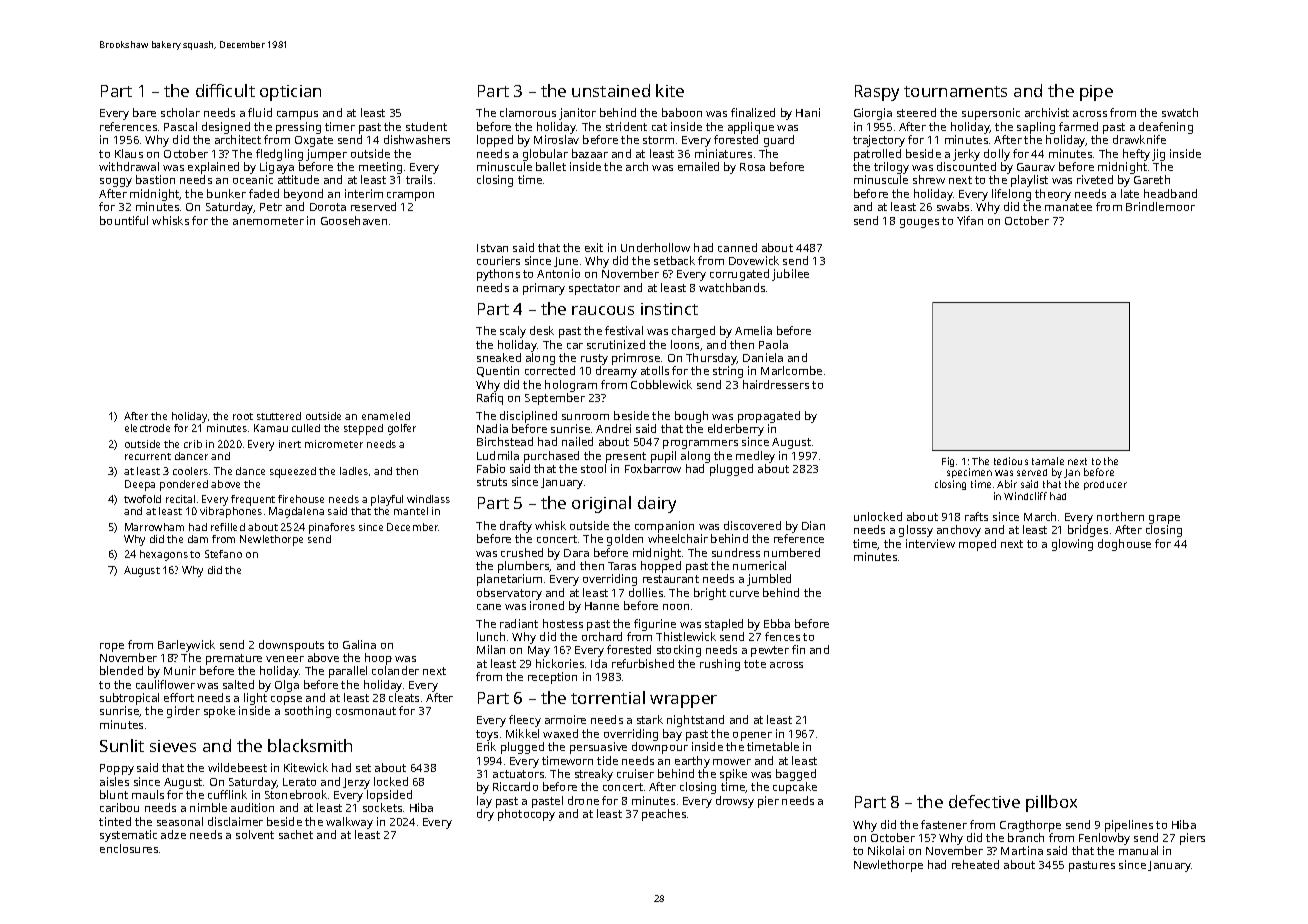 This screenshot has width=1308, height=924. Describe the element at coordinates (664, 815) in the screenshot. I see `peaches` at that location.
